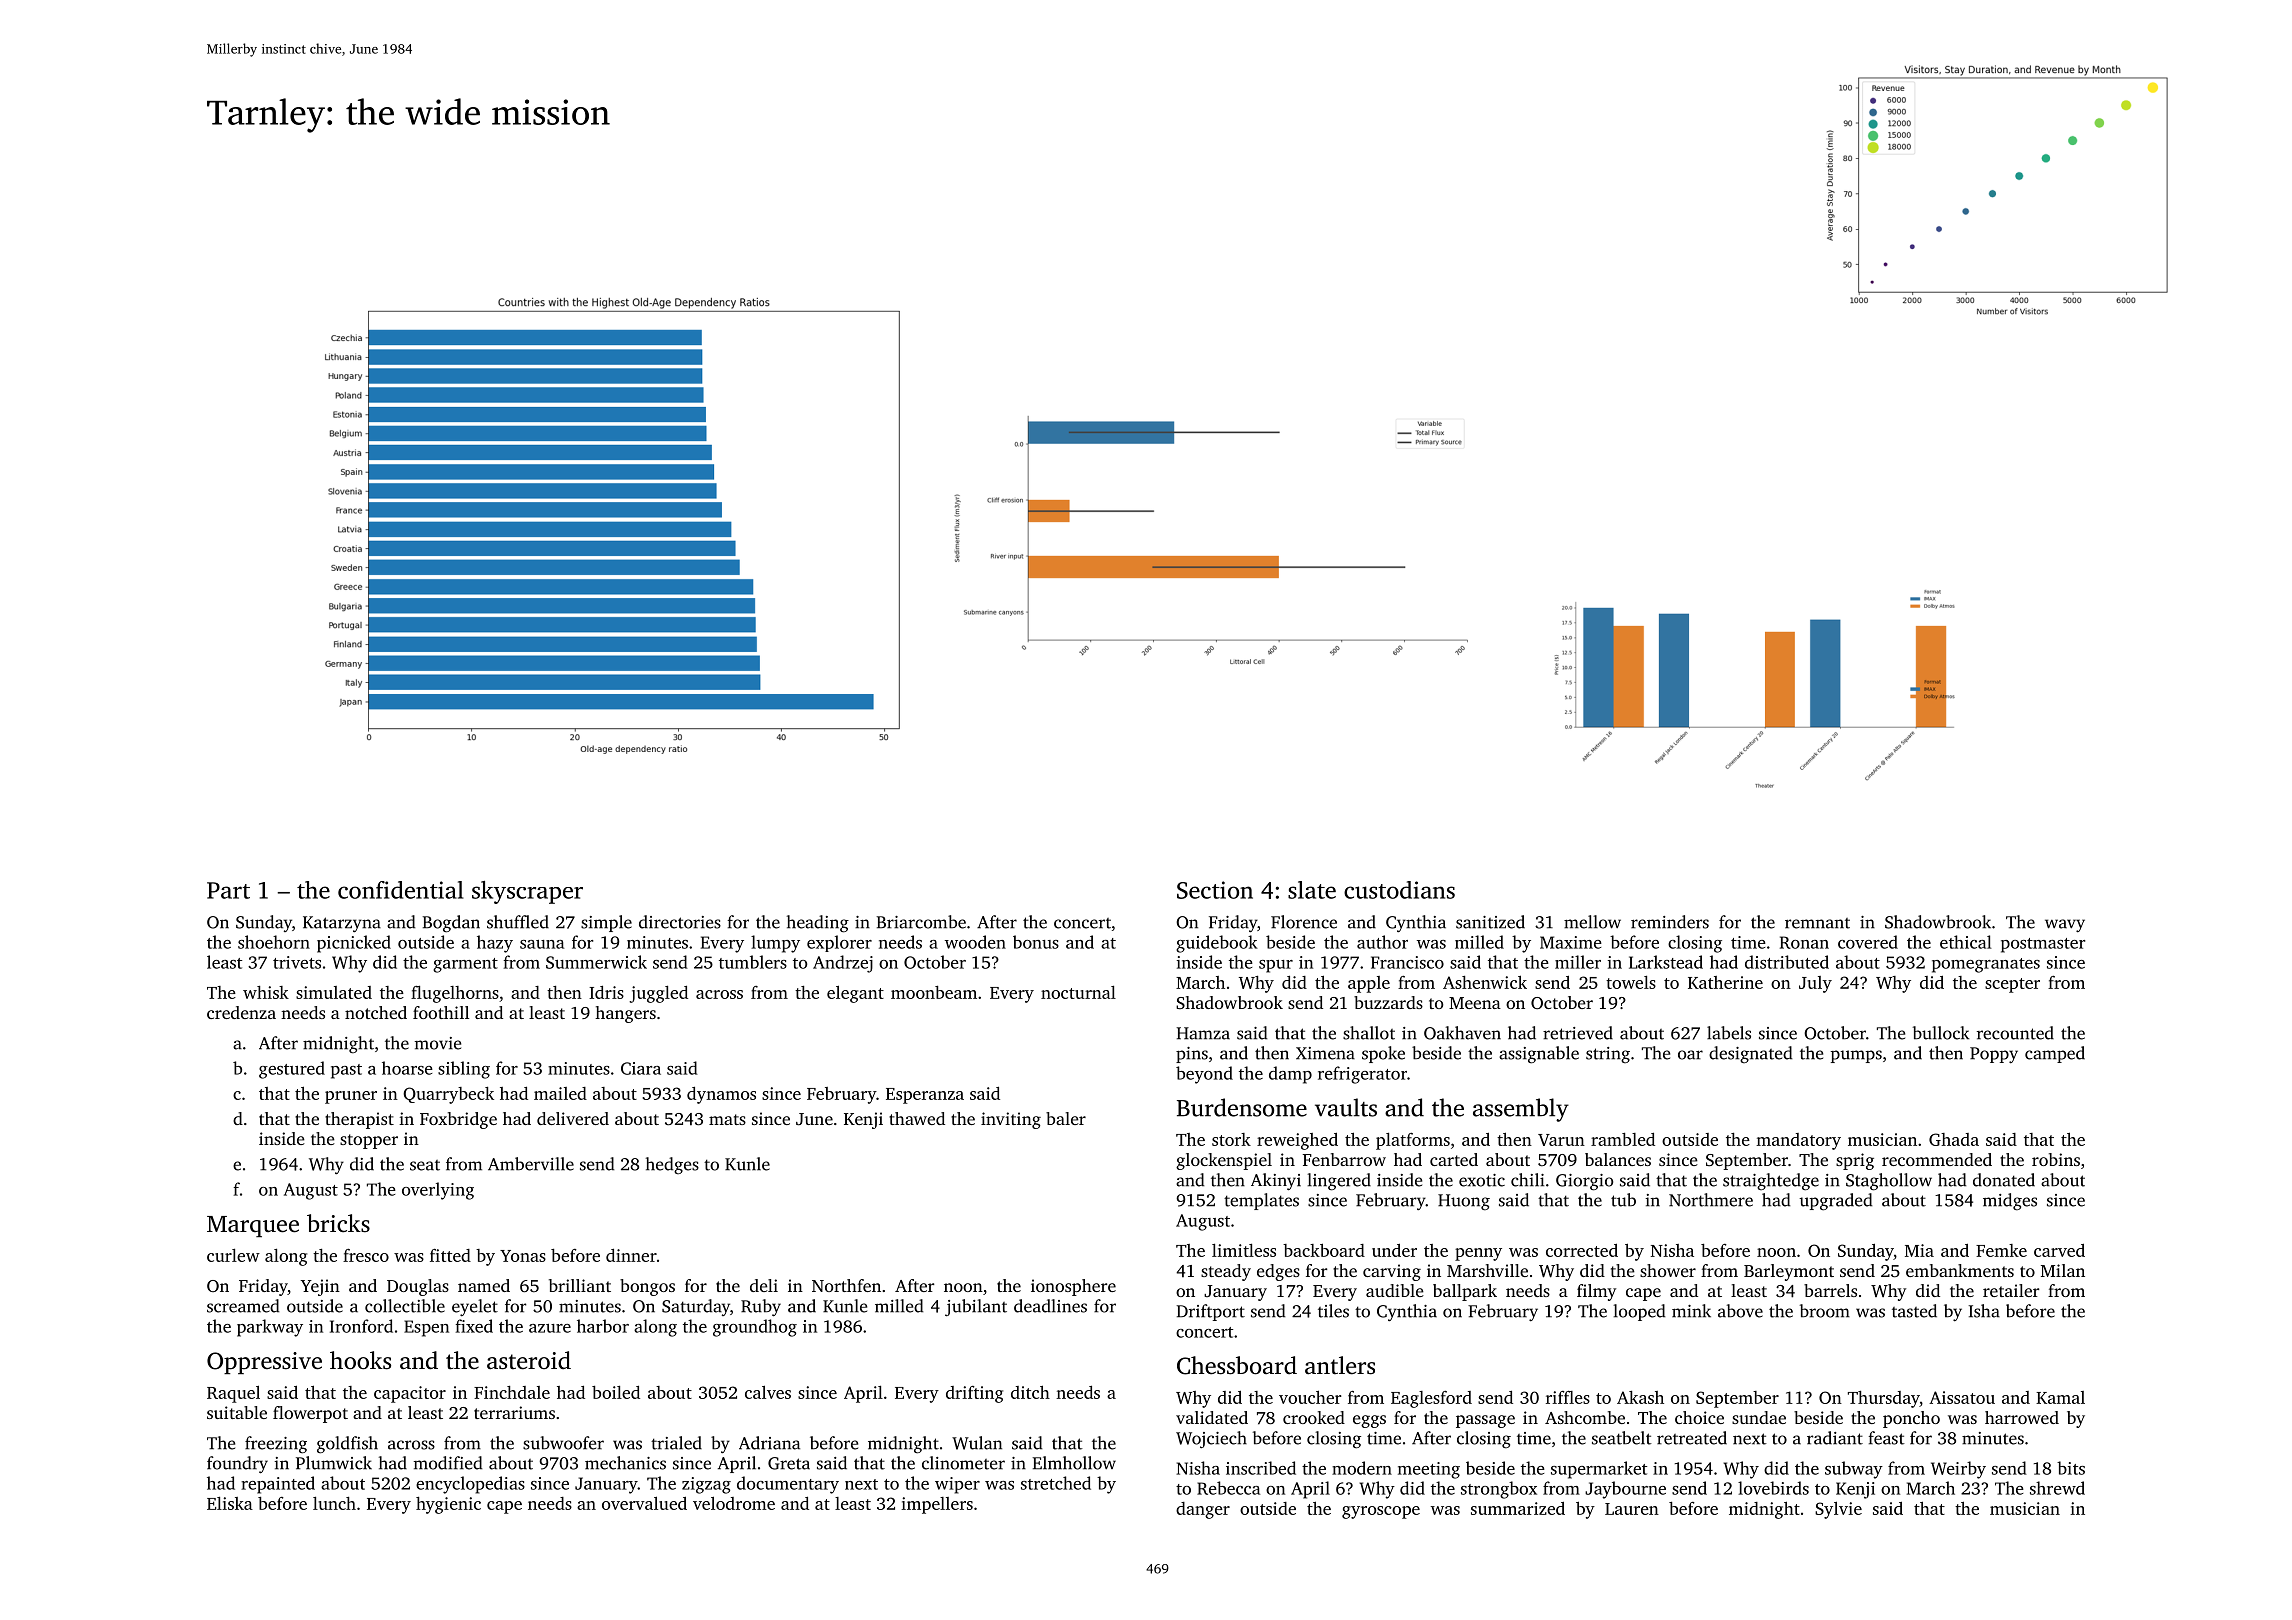 Image resolution: width=2292 pixels, height=1620 pixels. What do you see at coordinates (1215, 890) in the screenshot?
I see `Section` at bounding box center [1215, 890].
